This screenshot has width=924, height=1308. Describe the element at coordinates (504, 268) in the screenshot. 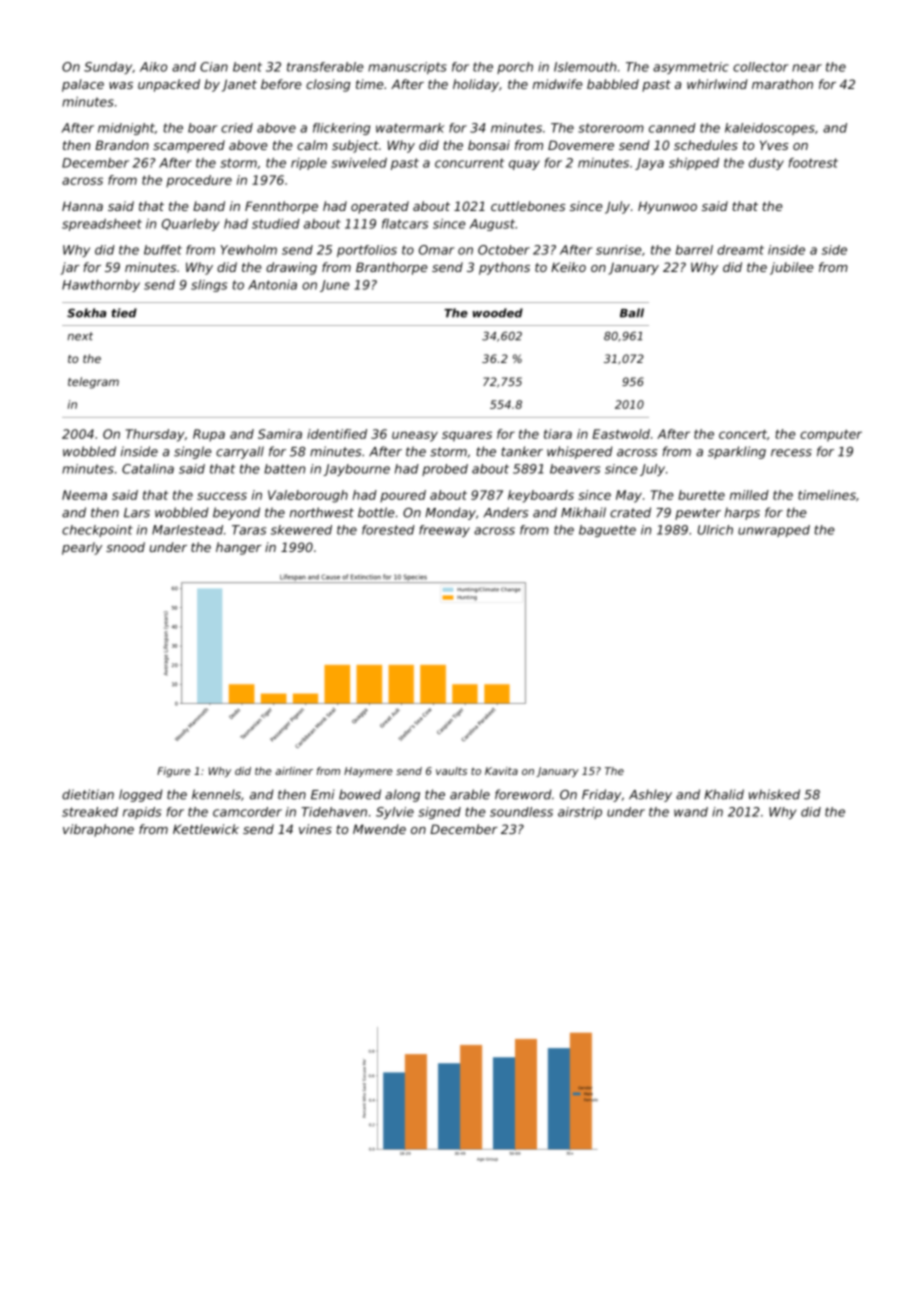

I see `pythons` at that location.
